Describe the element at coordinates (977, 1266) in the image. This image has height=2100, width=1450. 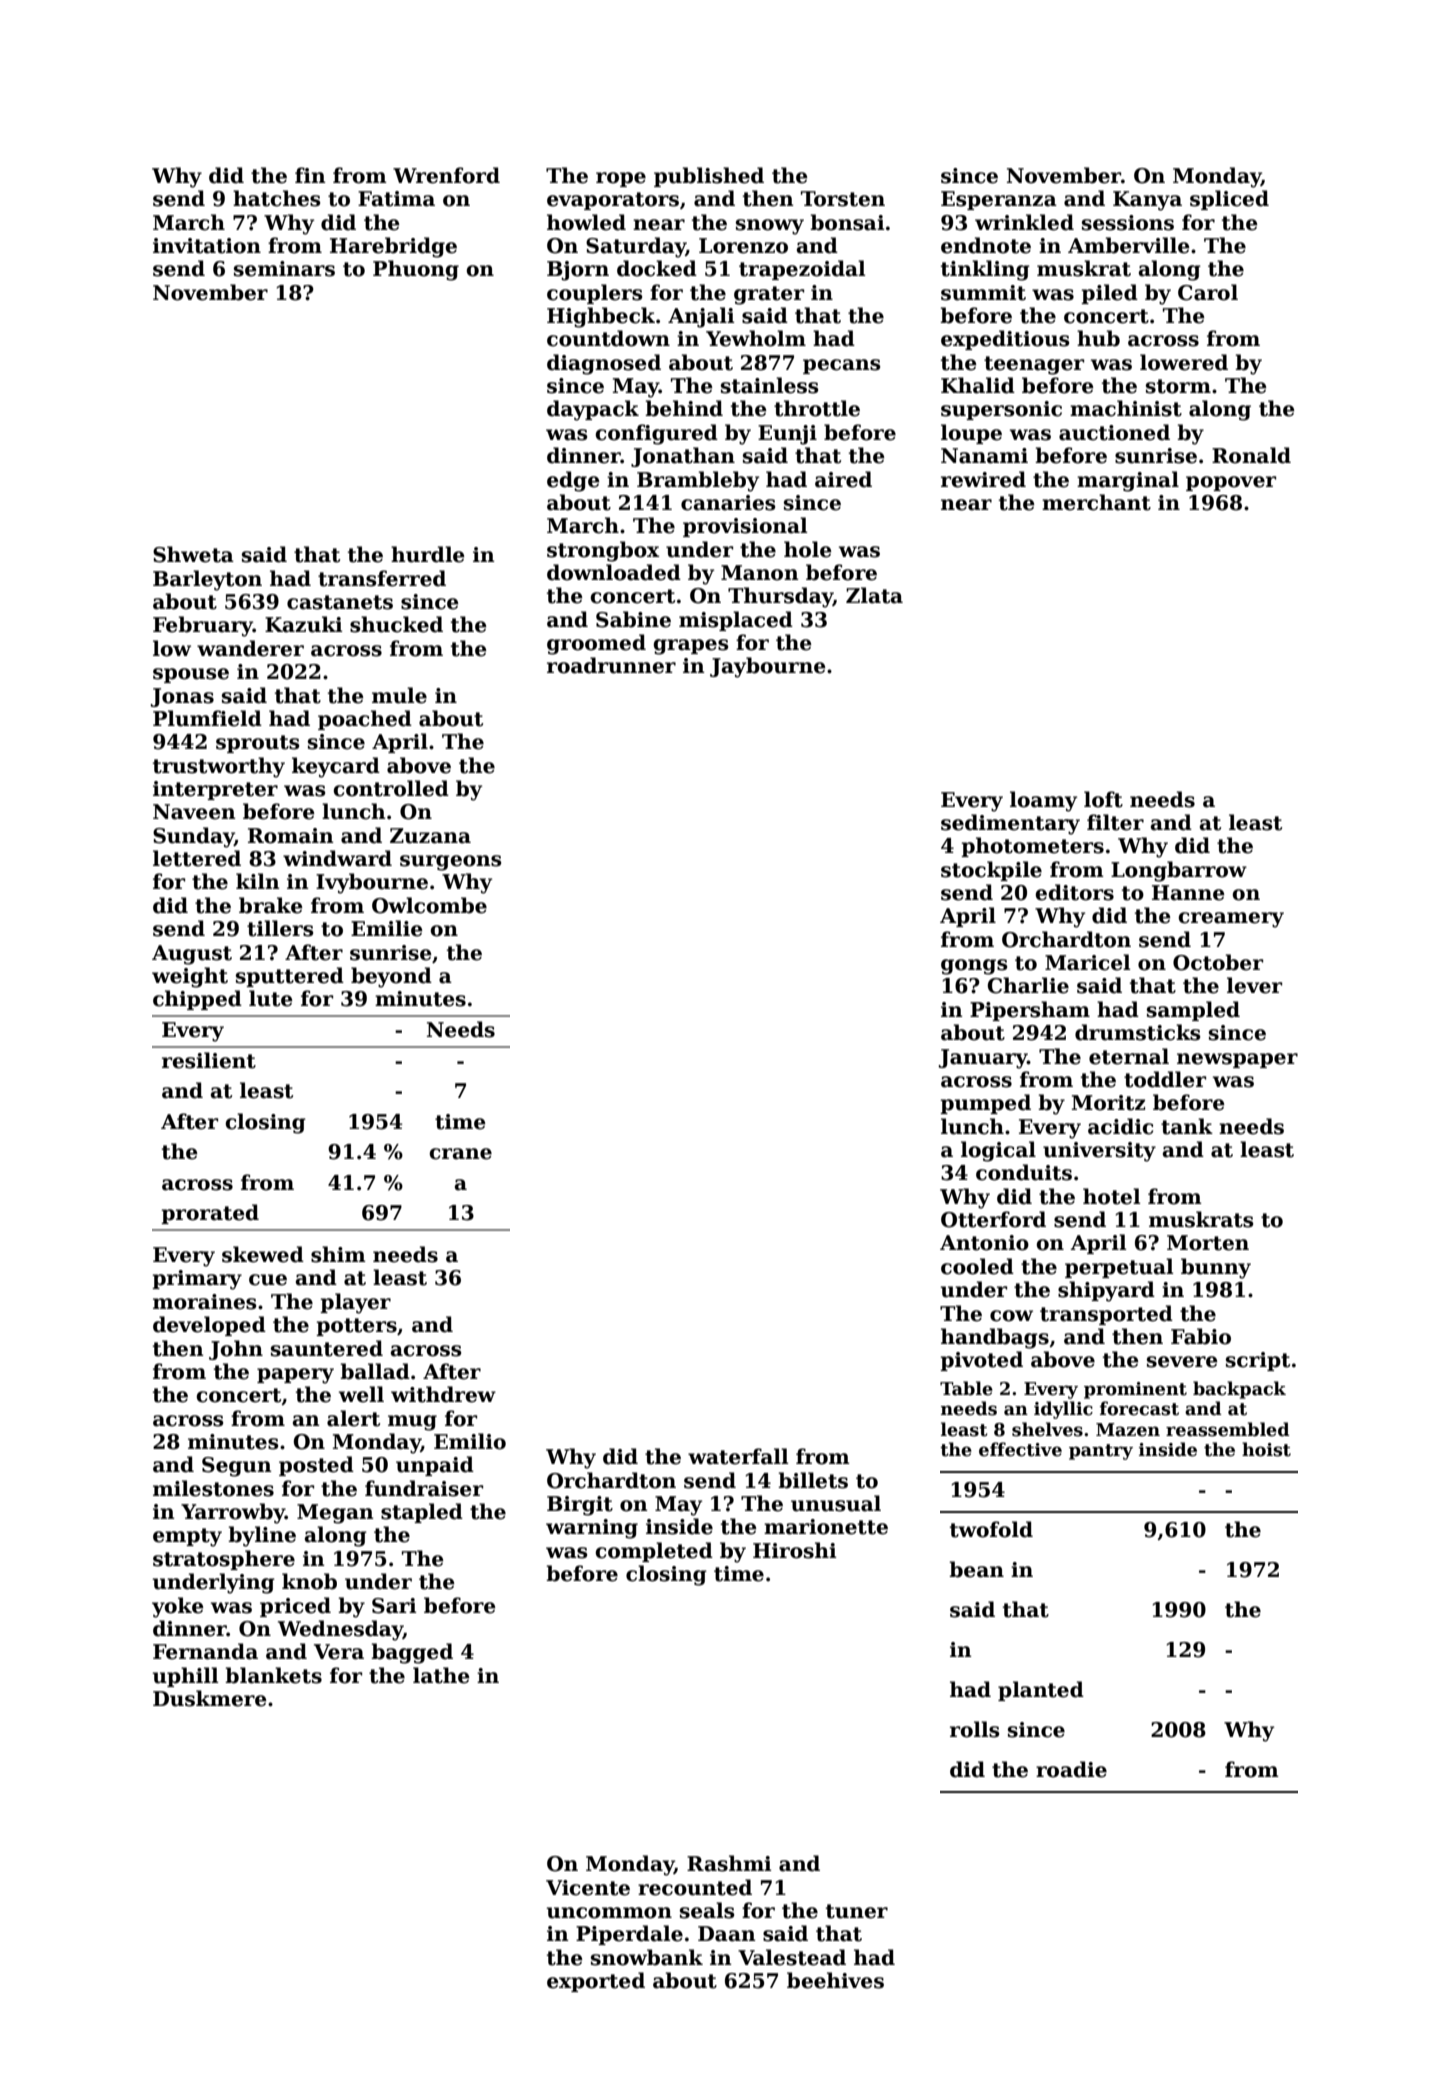
I see `cooled` at that location.
